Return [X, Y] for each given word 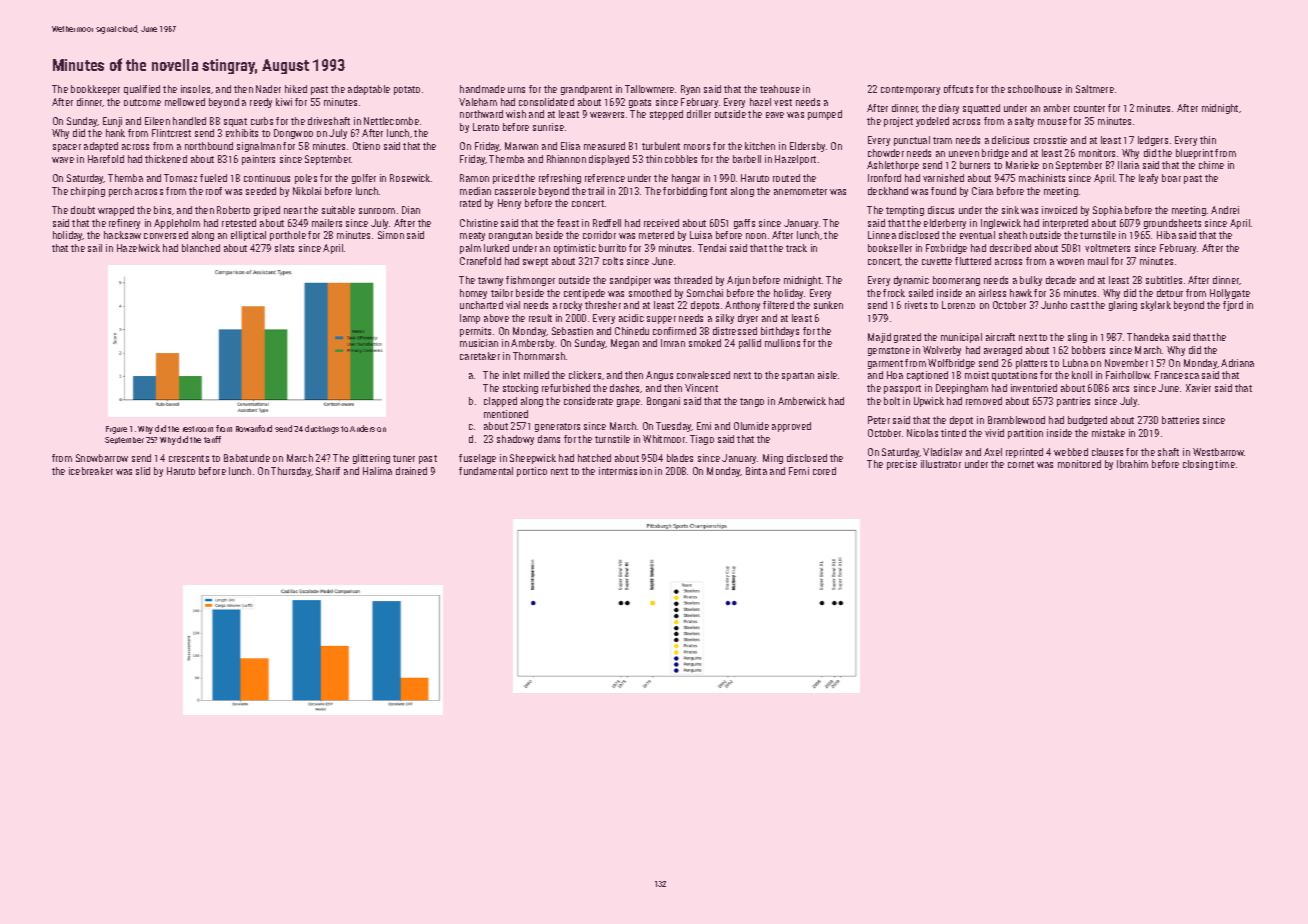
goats [640, 103]
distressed [735, 331]
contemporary [910, 90]
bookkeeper [95, 90]
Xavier [1198, 388]
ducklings [322, 429]
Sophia [1107, 211]
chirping [88, 192]
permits [475, 332]
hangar [686, 179]
